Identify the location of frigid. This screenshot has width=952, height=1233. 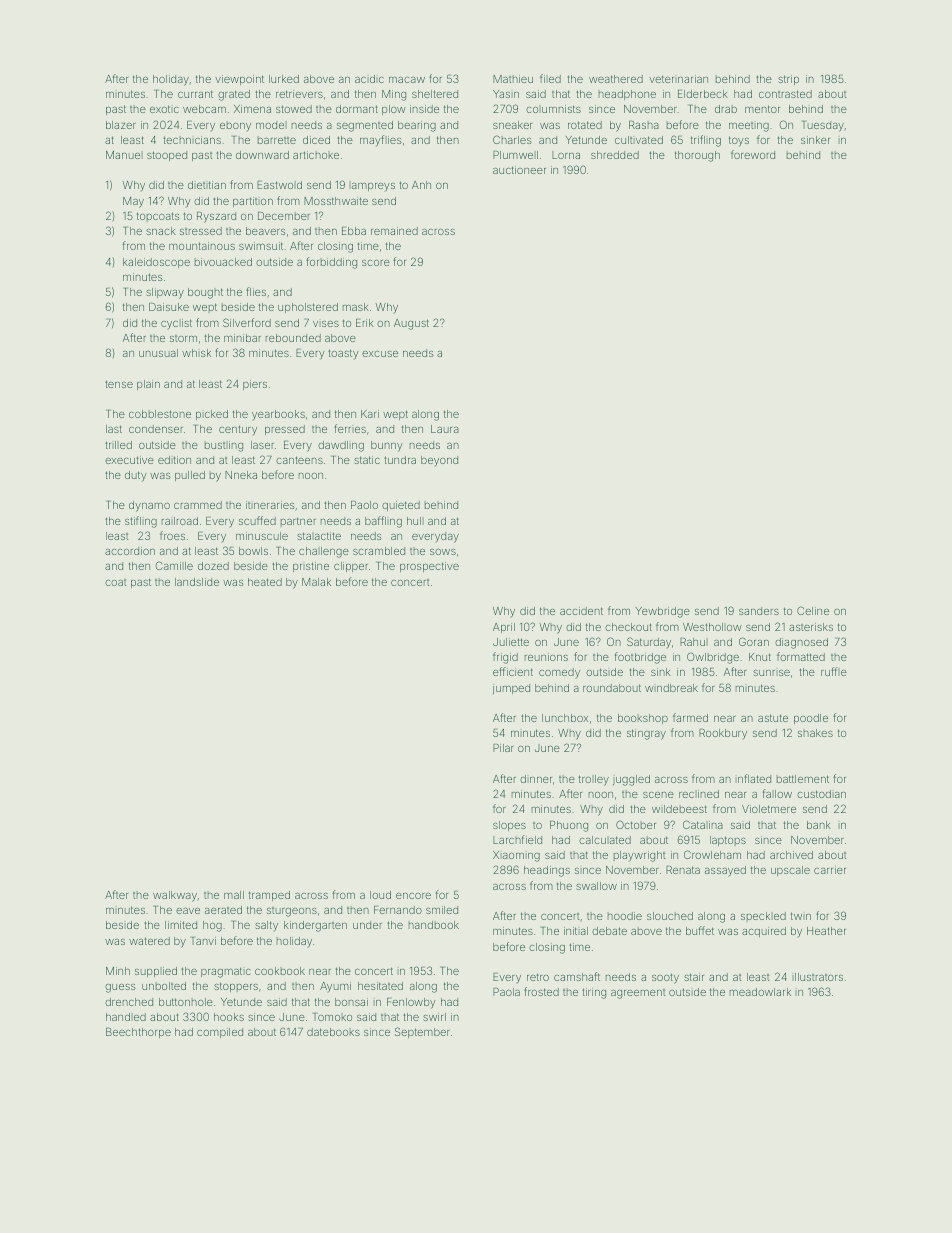
(505, 658).
